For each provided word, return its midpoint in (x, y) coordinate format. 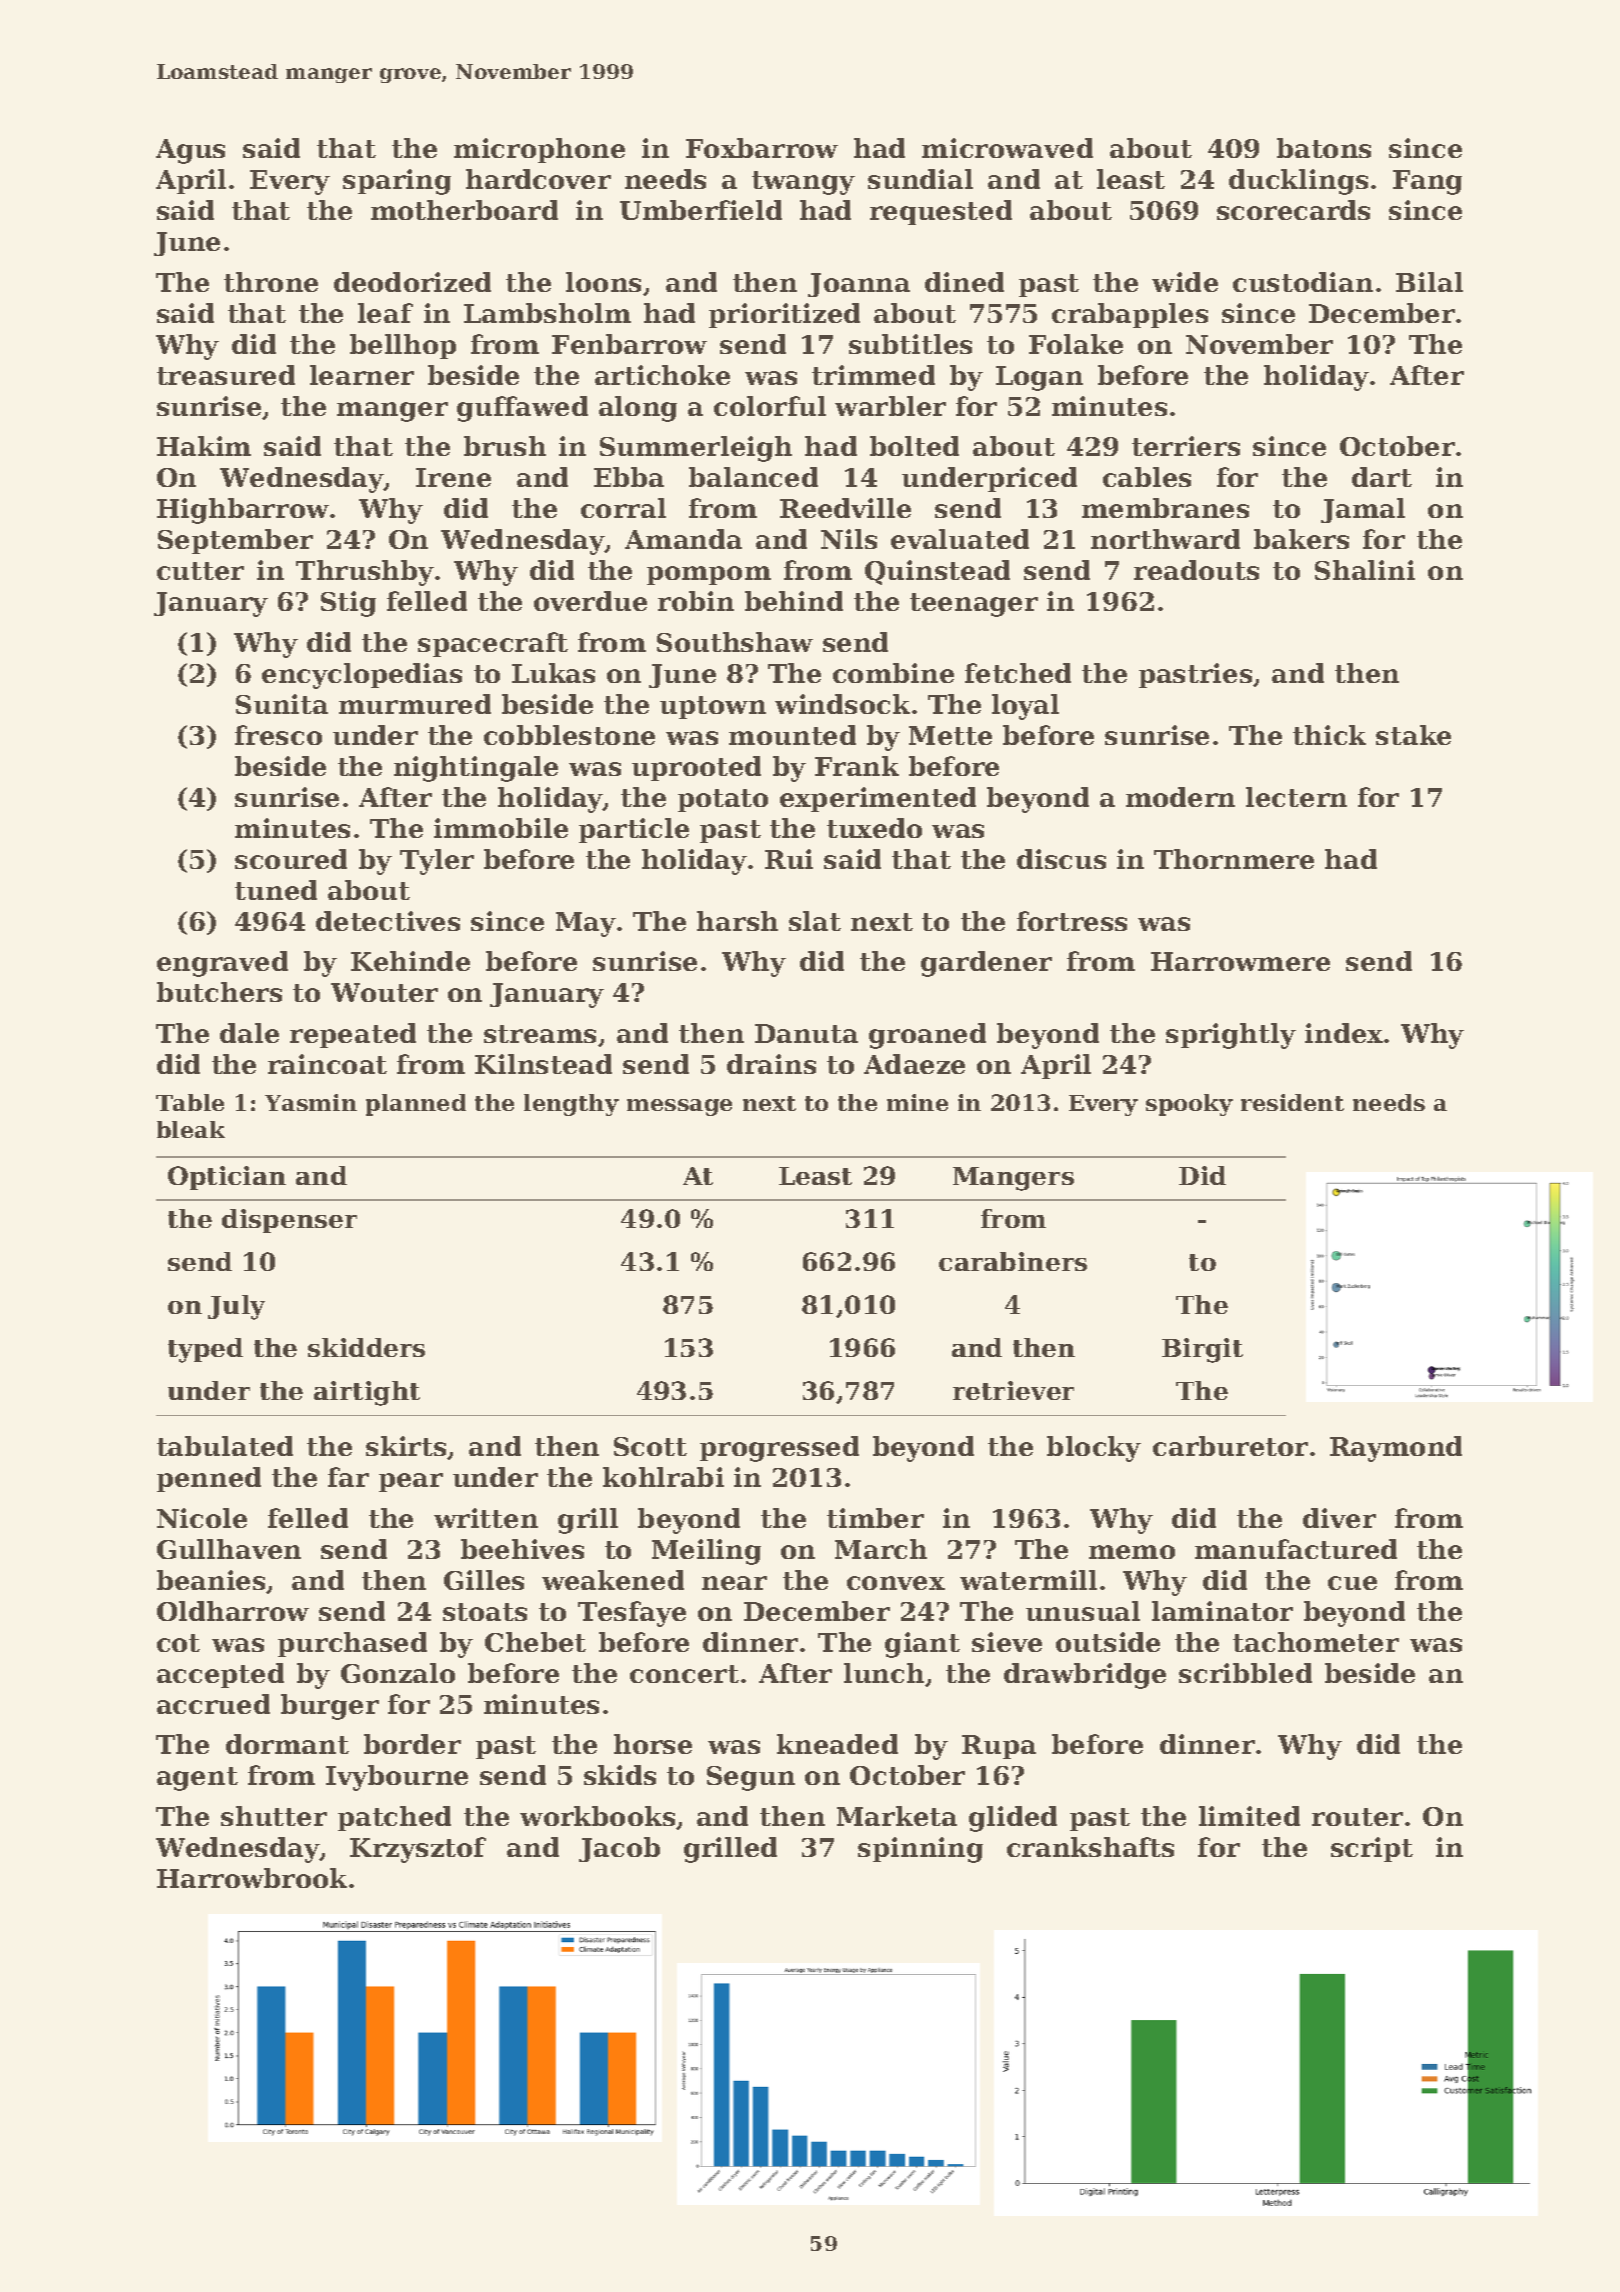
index (1344, 1033)
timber (875, 1518)
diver (1339, 1518)
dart (1382, 477)
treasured (226, 375)
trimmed (873, 375)
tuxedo (874, 828)
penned (209, 1479)
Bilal (1429, 282)
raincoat (327, 1064)
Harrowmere (1240, 961)
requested (941, 212)
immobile (501, 828)
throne (271, 282)
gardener (986, 964)
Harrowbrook (252, 1878)
